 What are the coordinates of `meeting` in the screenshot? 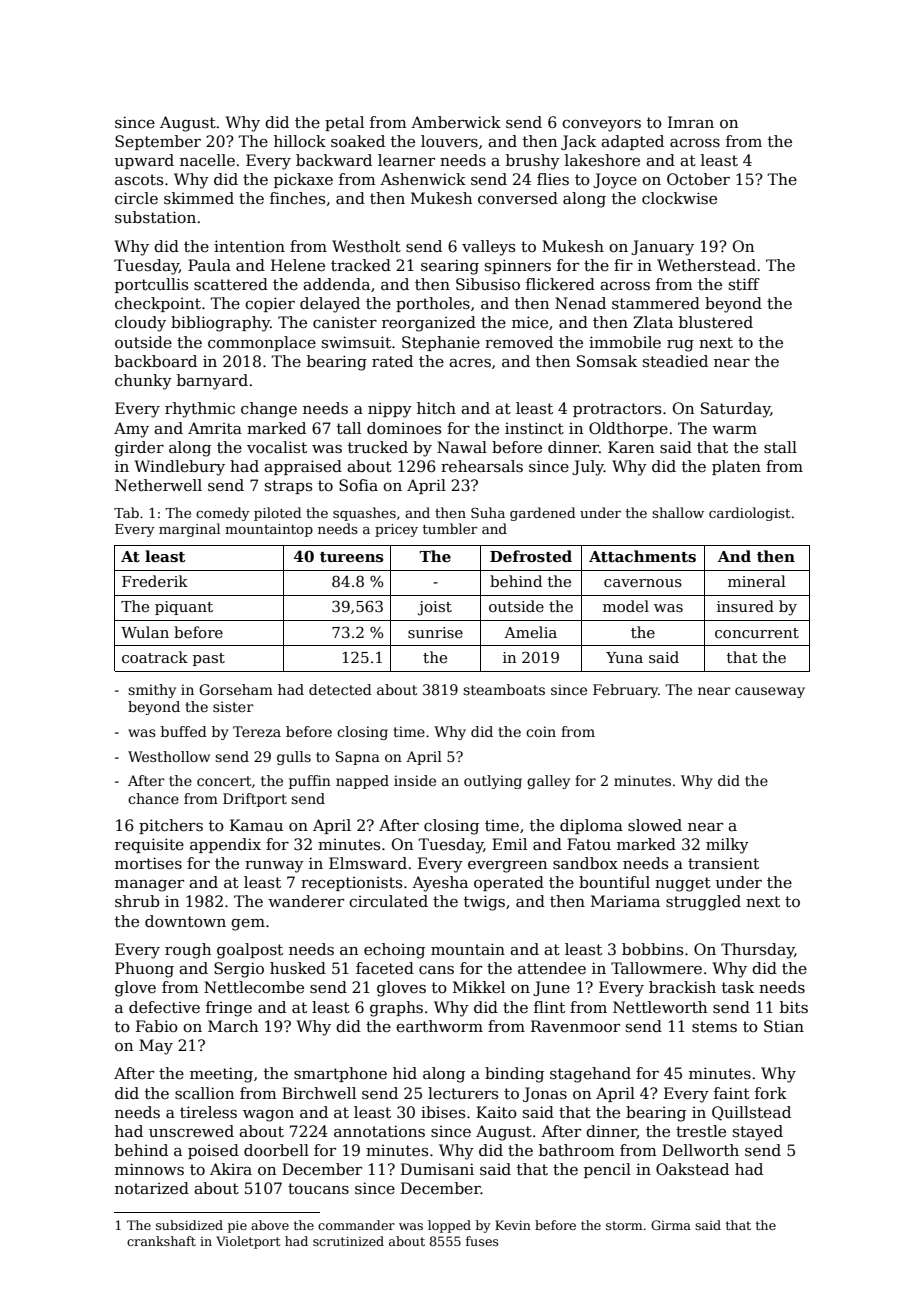 It's located at (221, 1075).
